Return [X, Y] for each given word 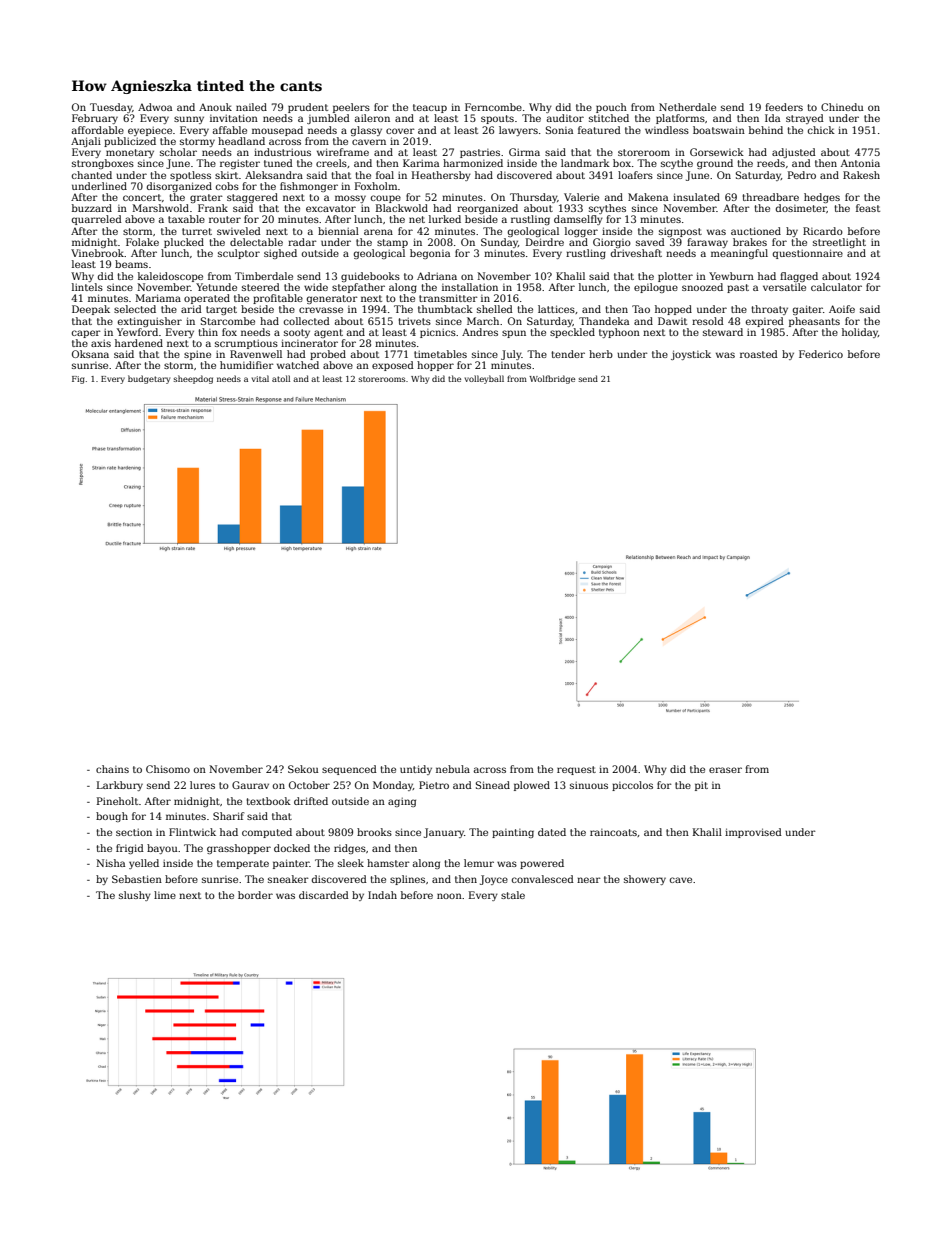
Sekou [303, 769]
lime [165, 895]
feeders [784, 107]
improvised [753, 833]
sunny [189, 120]
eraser [725, 770]
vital [260, 378]
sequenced [349, 770]
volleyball [484, 379]
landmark [585, 163]
